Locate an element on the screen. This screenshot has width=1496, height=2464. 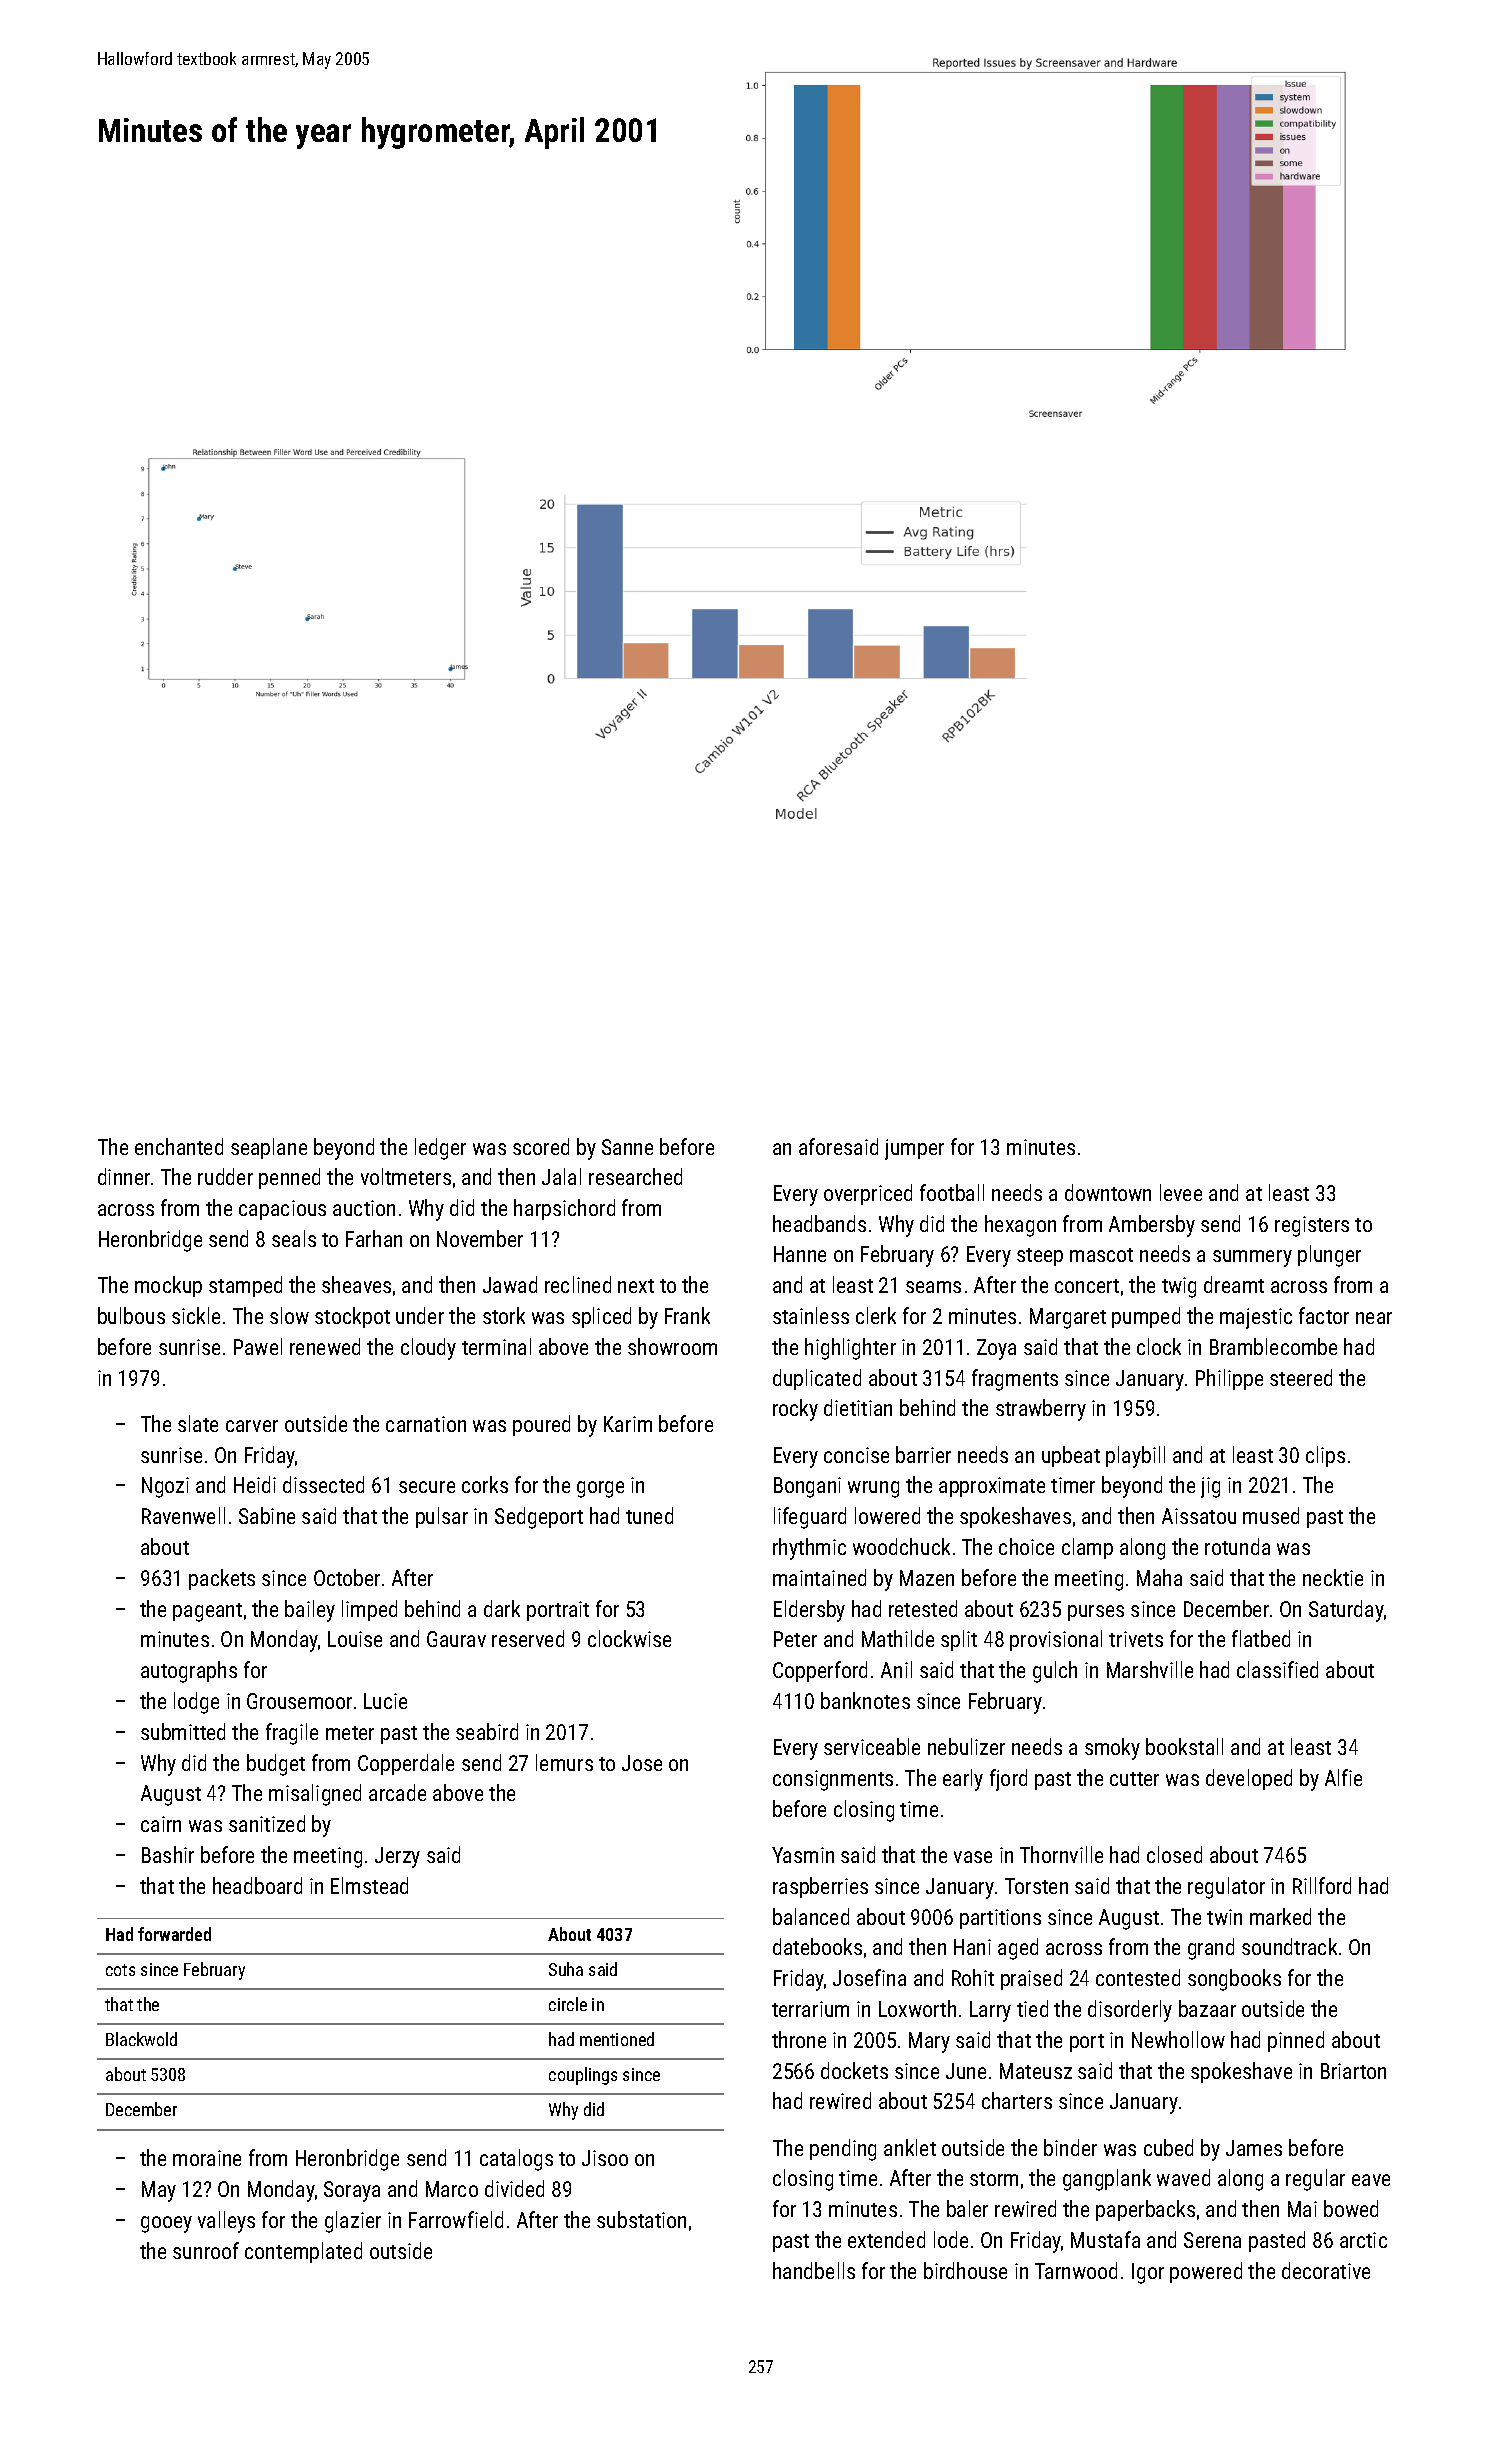
rhythmic is located at coordinates (809, 1549).
